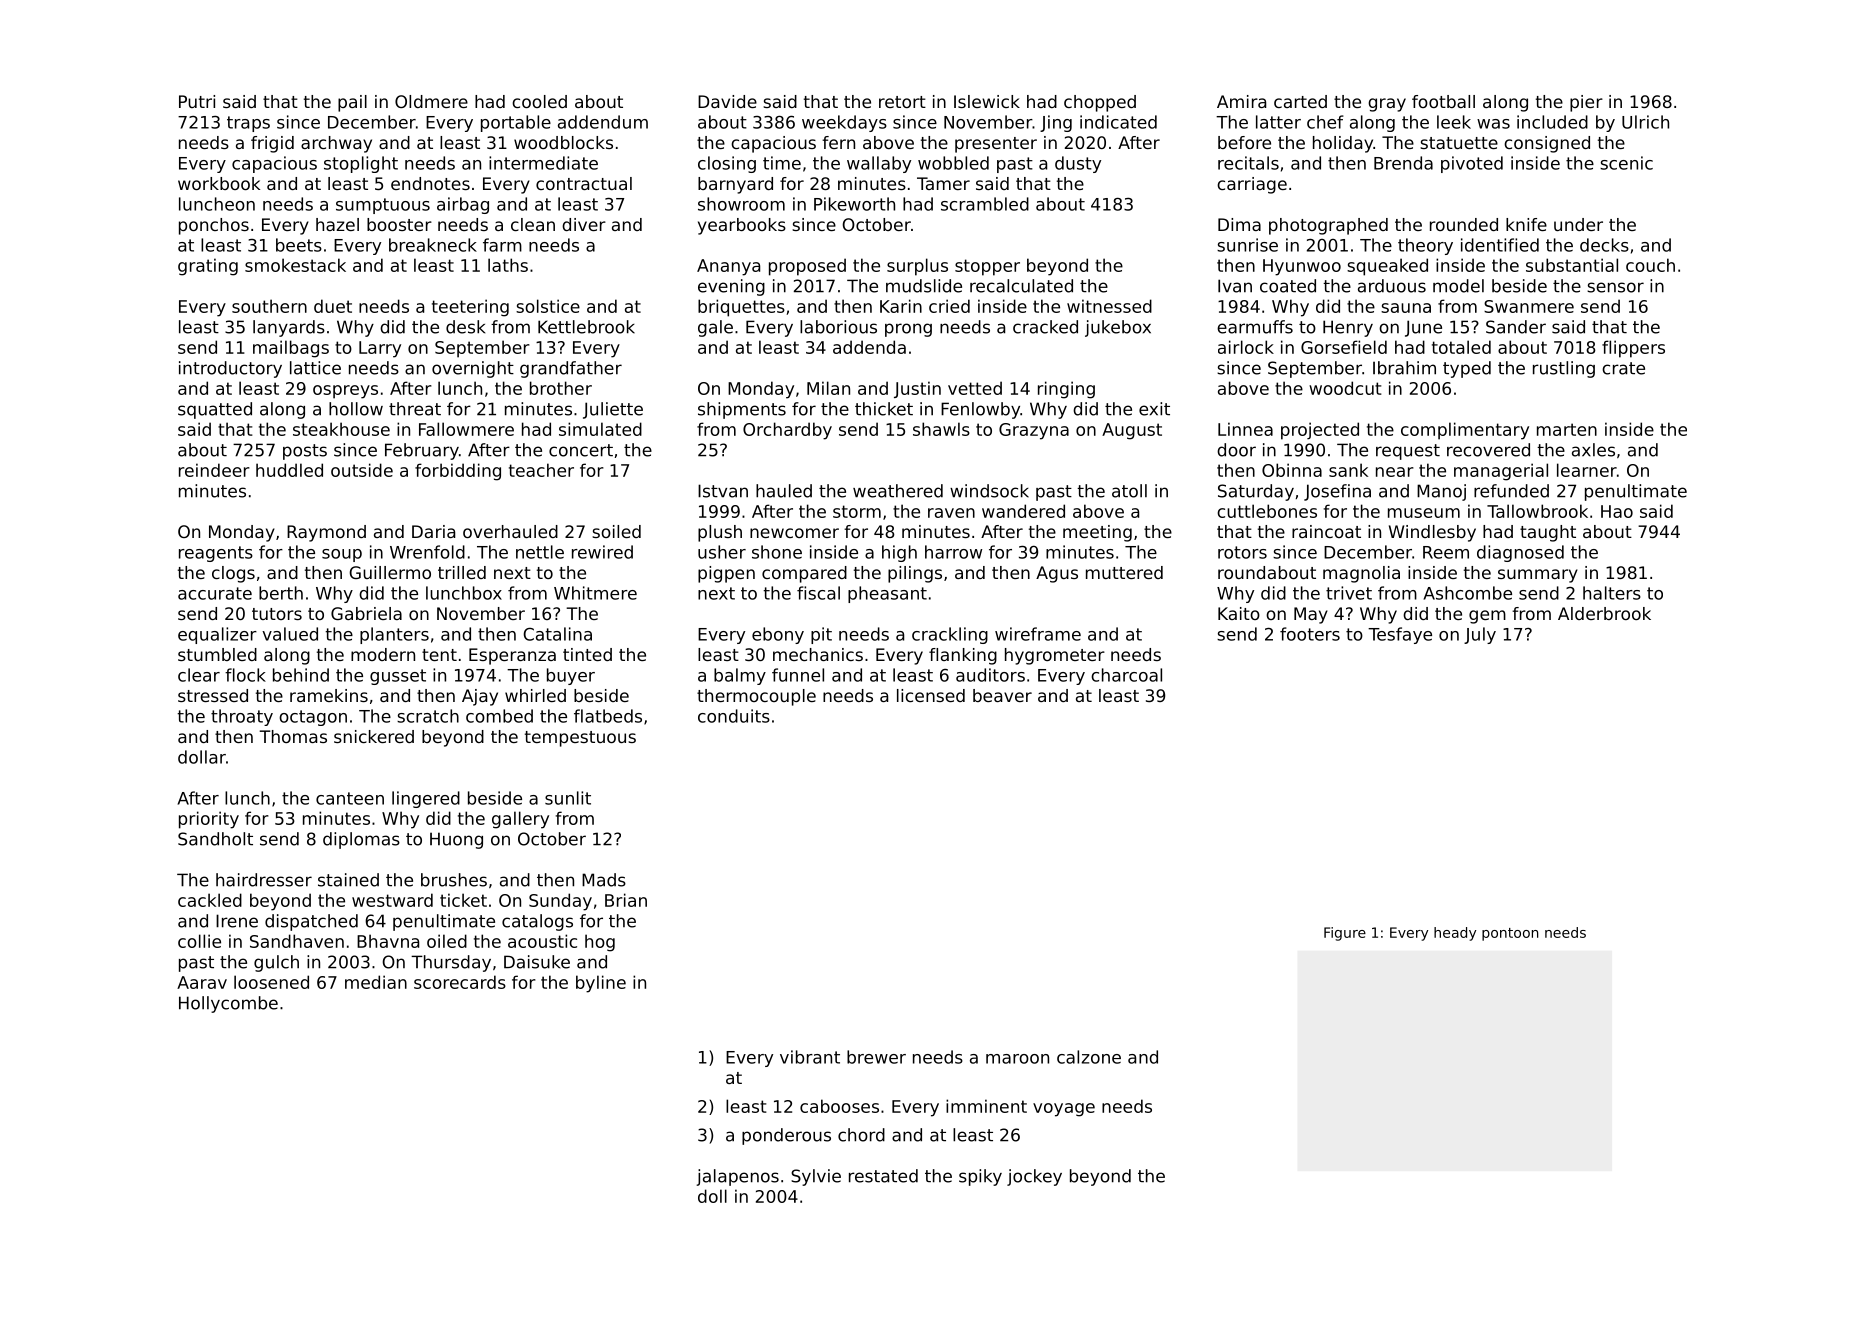 The width and height of the image is (1870, 1322). Describe the element at coordinates (228, 1004) in the image. I see `Hollycombe` at that location.
